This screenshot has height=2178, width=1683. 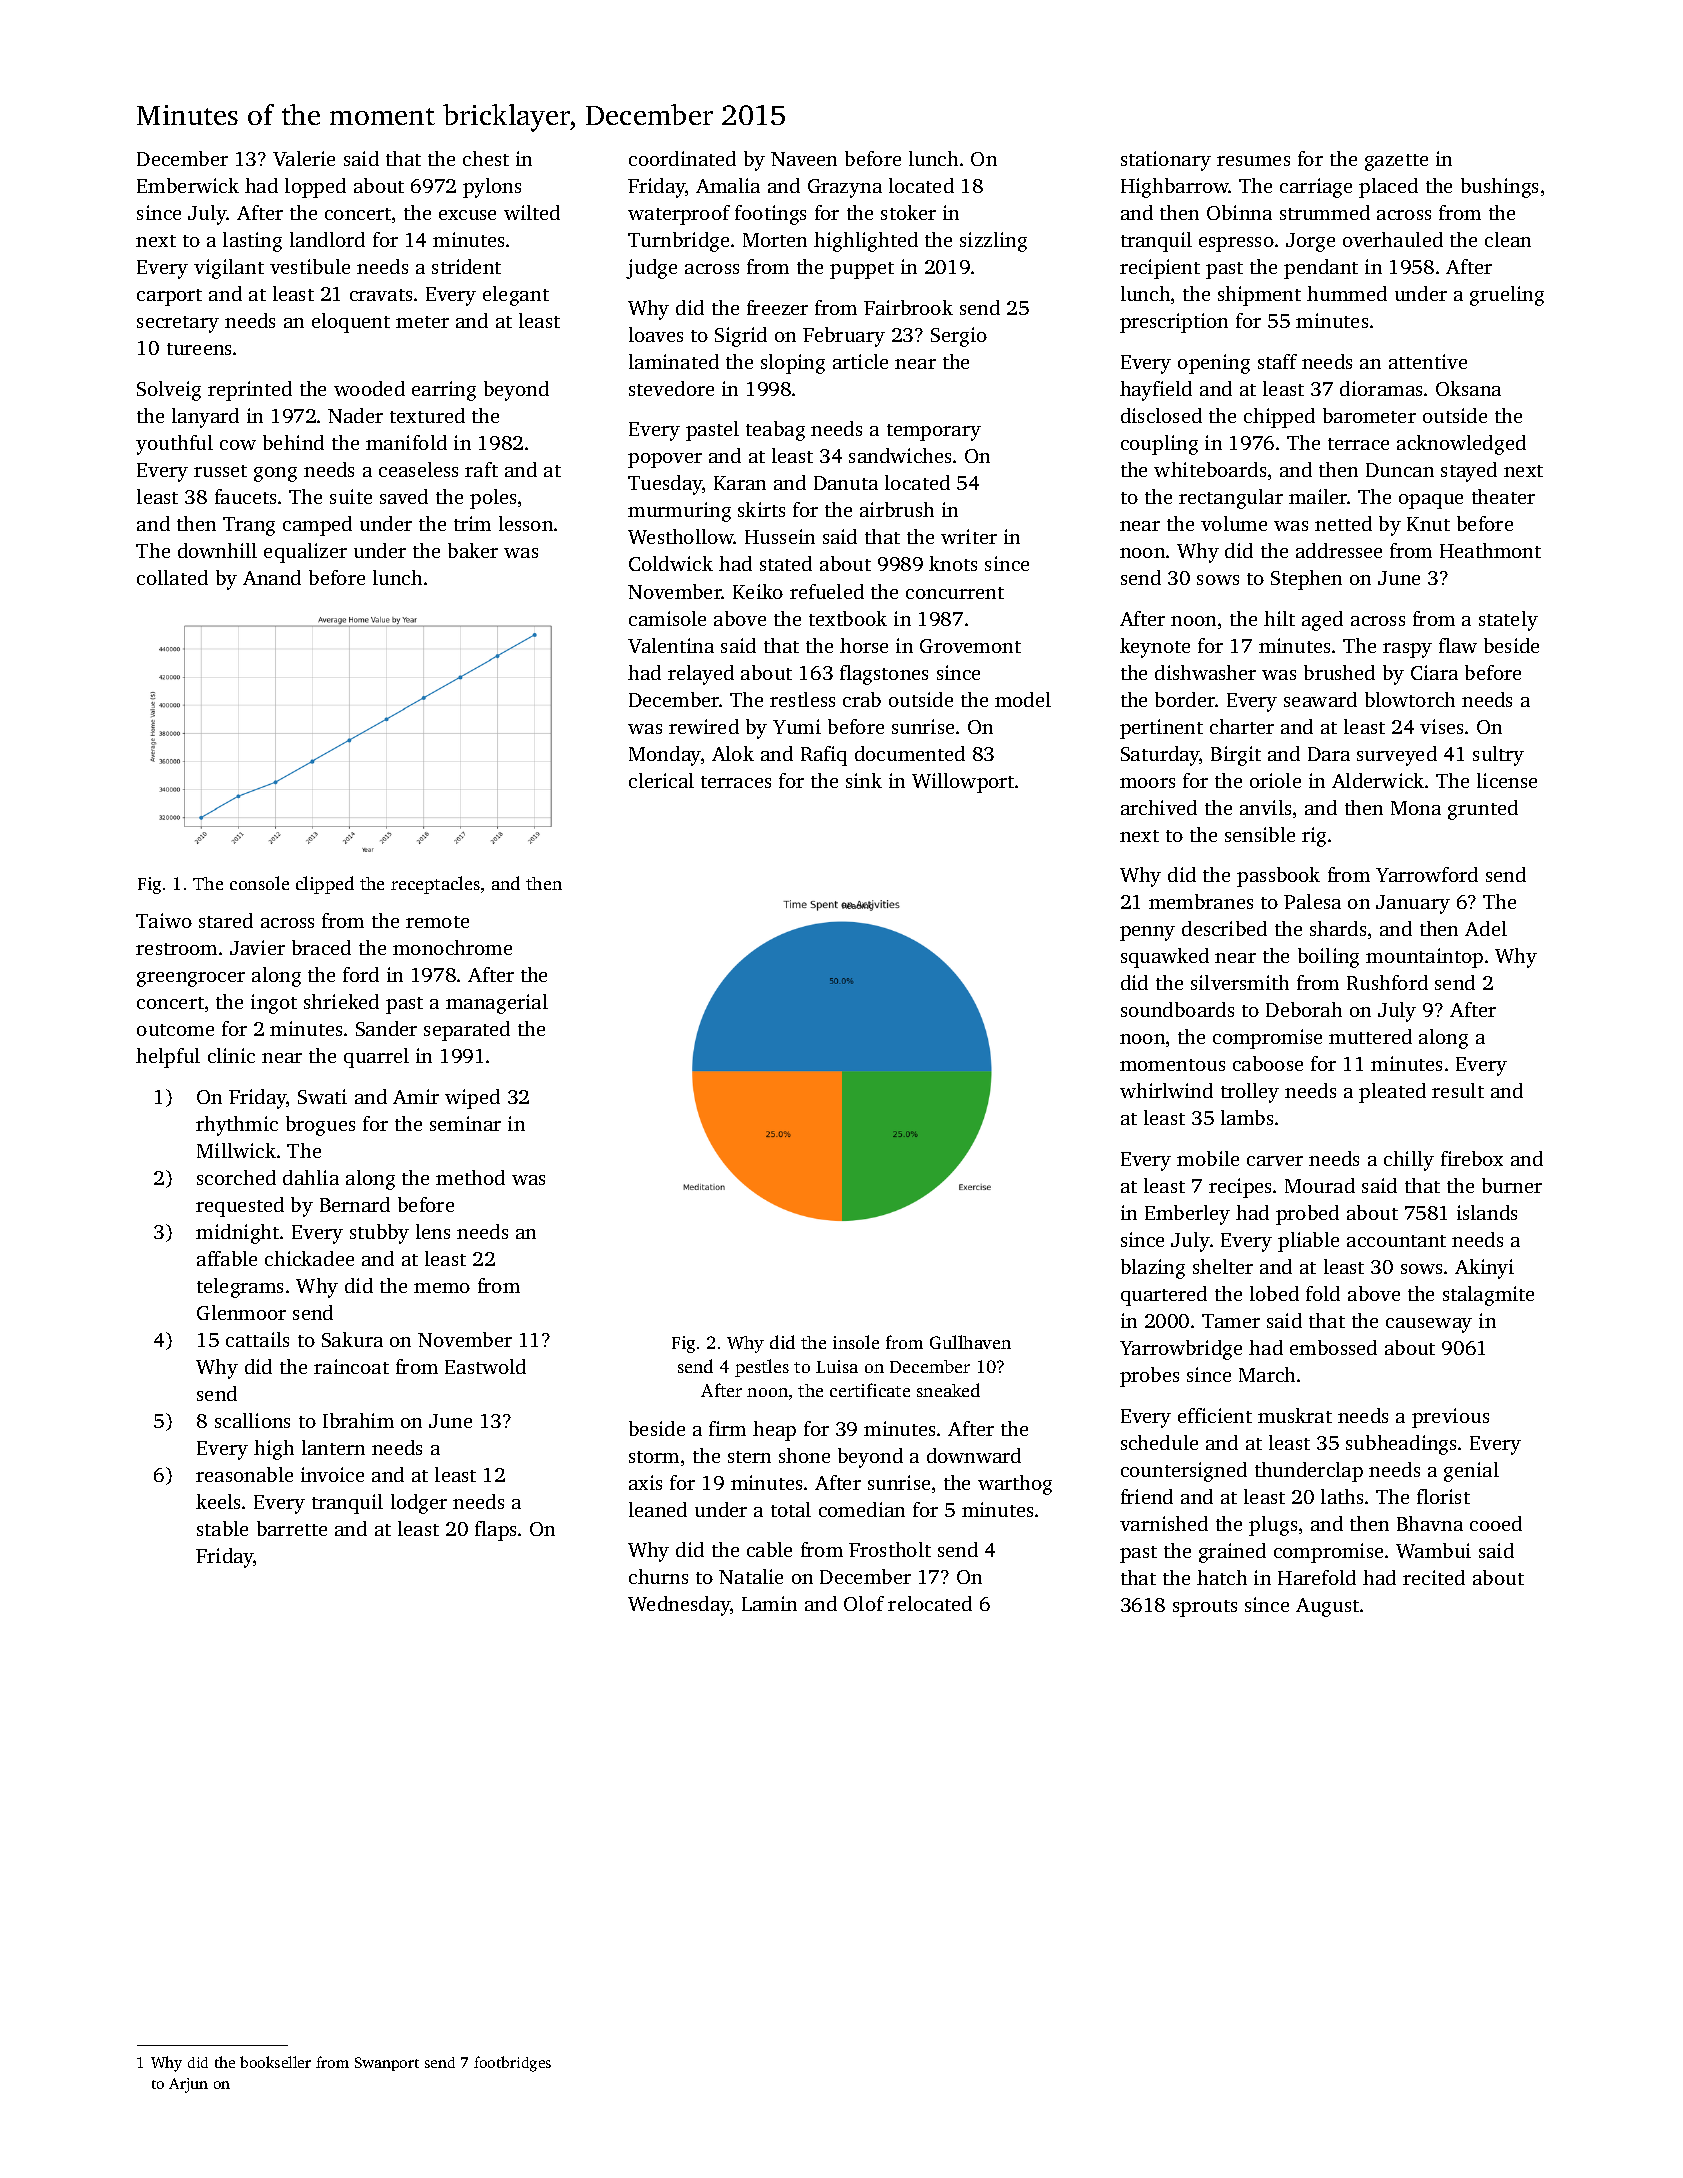 What do you see at coordinates (751, 1576) in the screenshot?
I see `Natalie` at bounding box center [751, 1576].
